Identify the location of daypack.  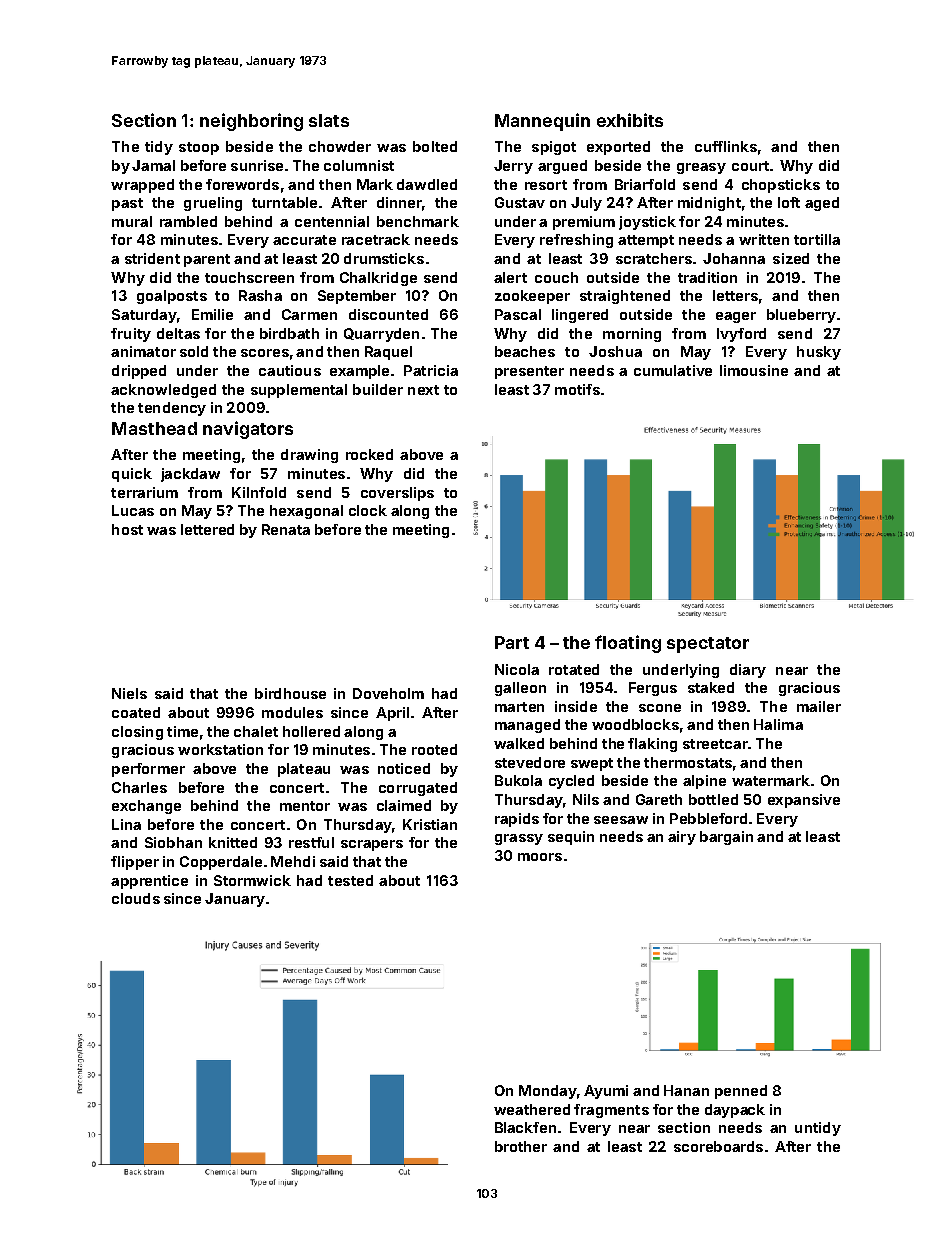
(735, 1111).
